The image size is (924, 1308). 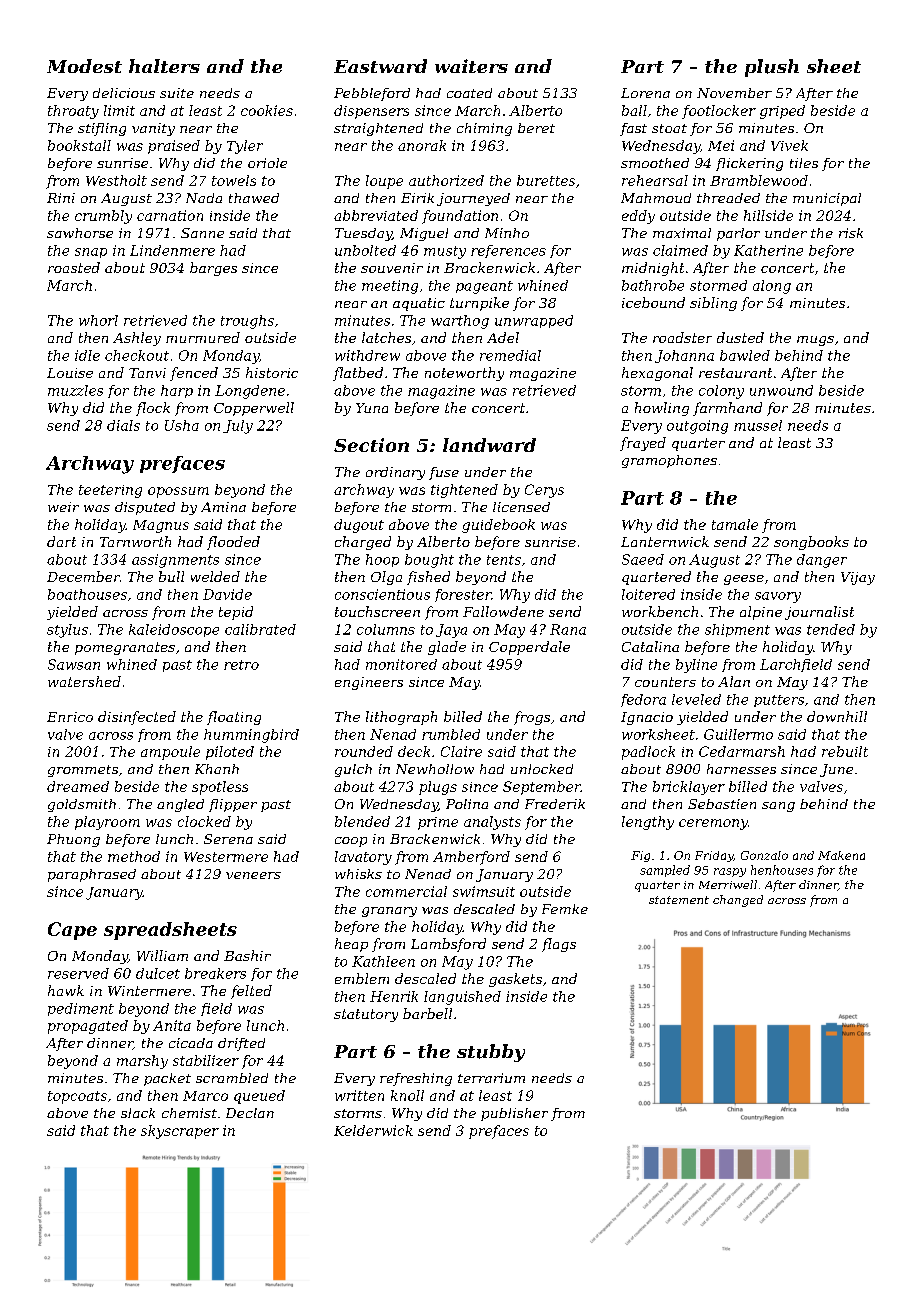 I want to click on publisher, so click(x=514, y=1114).
